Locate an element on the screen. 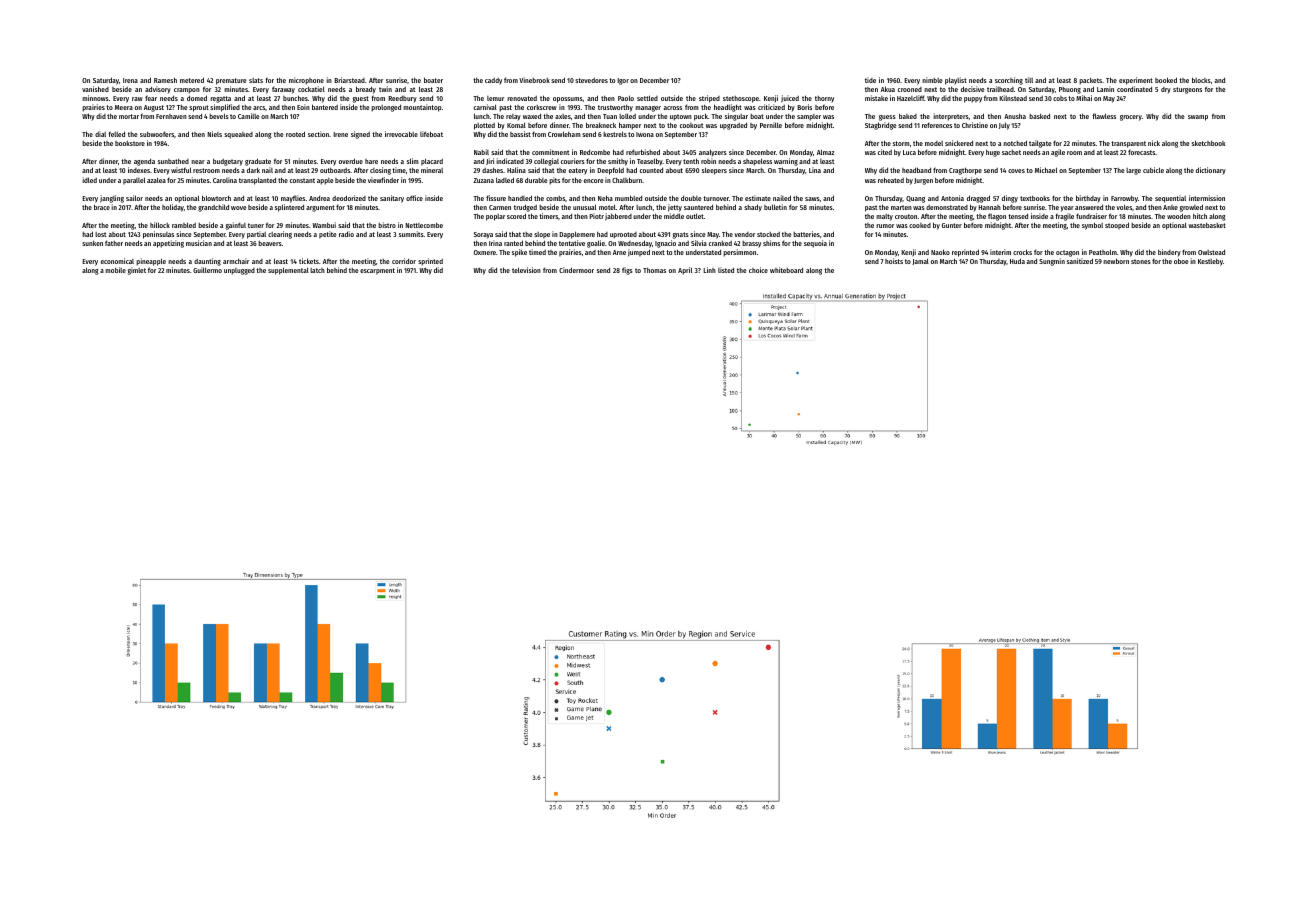 The width and height of the screenshot is (1308, 924). Wambui is located at coordinates (324, 225).
